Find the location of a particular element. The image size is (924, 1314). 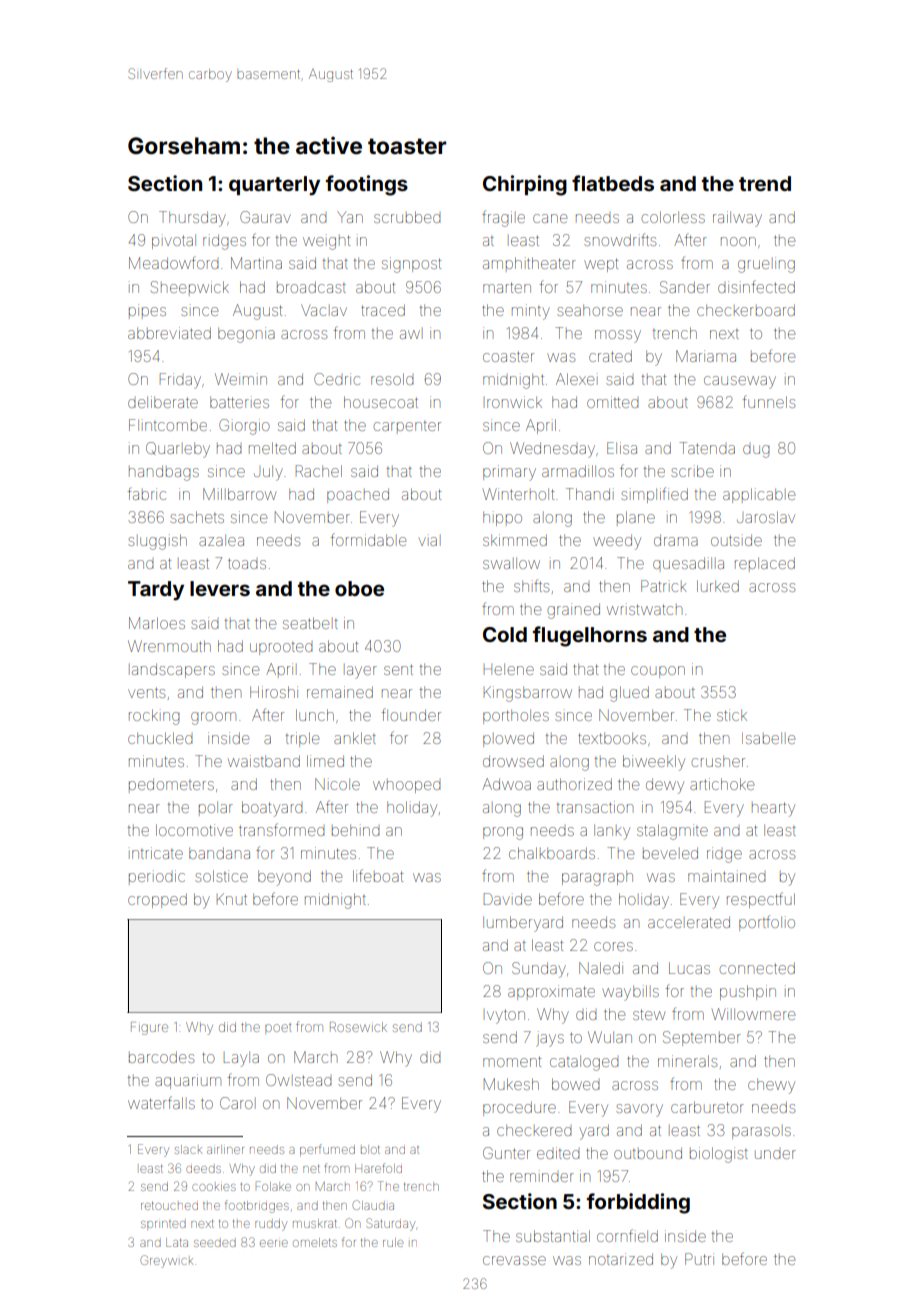

Chirping is located at coordinates (525, 185).
